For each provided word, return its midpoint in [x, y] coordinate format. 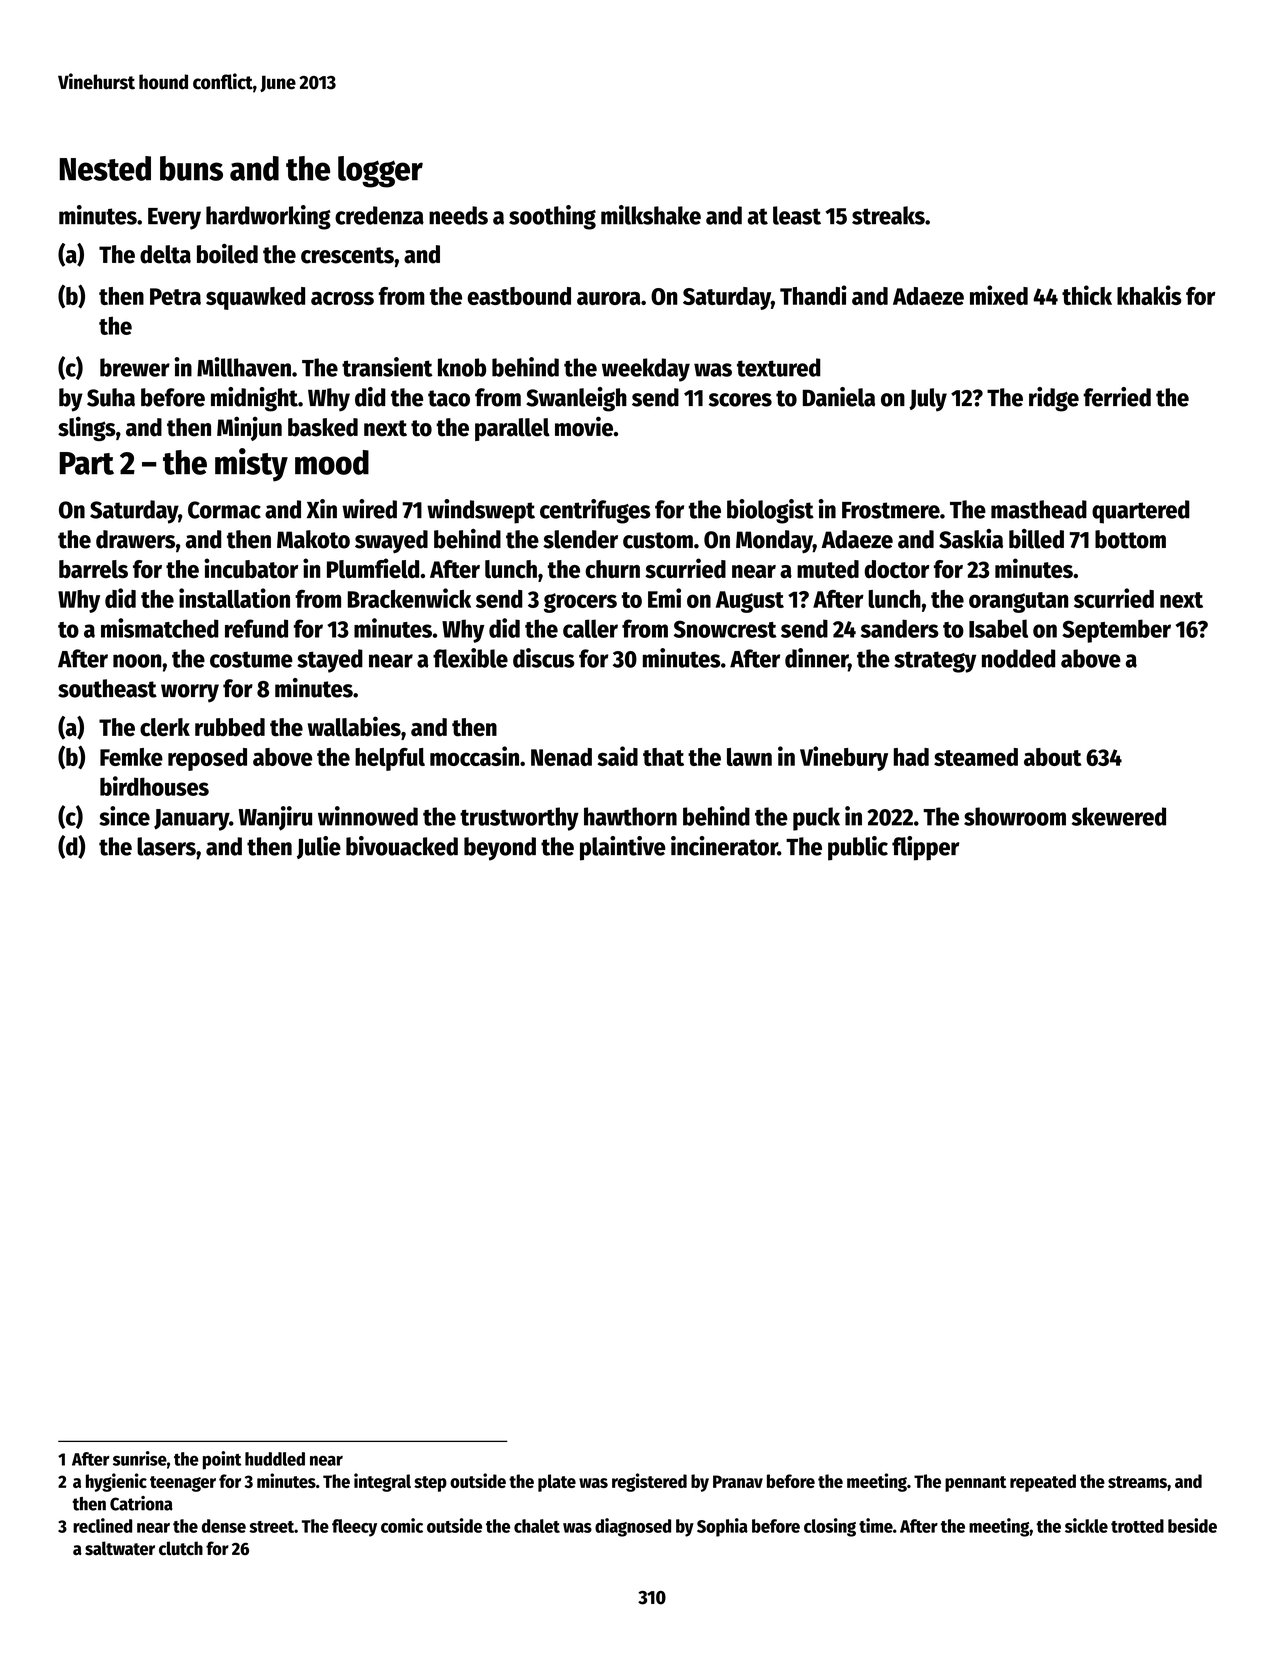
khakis [1149, 295]
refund [256, 628]
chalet [537, 1526]
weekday [646, 370]
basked [323, 427]
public [858, 848]
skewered [1119, 816]
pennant [975, 1484]
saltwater [120, 1548]
